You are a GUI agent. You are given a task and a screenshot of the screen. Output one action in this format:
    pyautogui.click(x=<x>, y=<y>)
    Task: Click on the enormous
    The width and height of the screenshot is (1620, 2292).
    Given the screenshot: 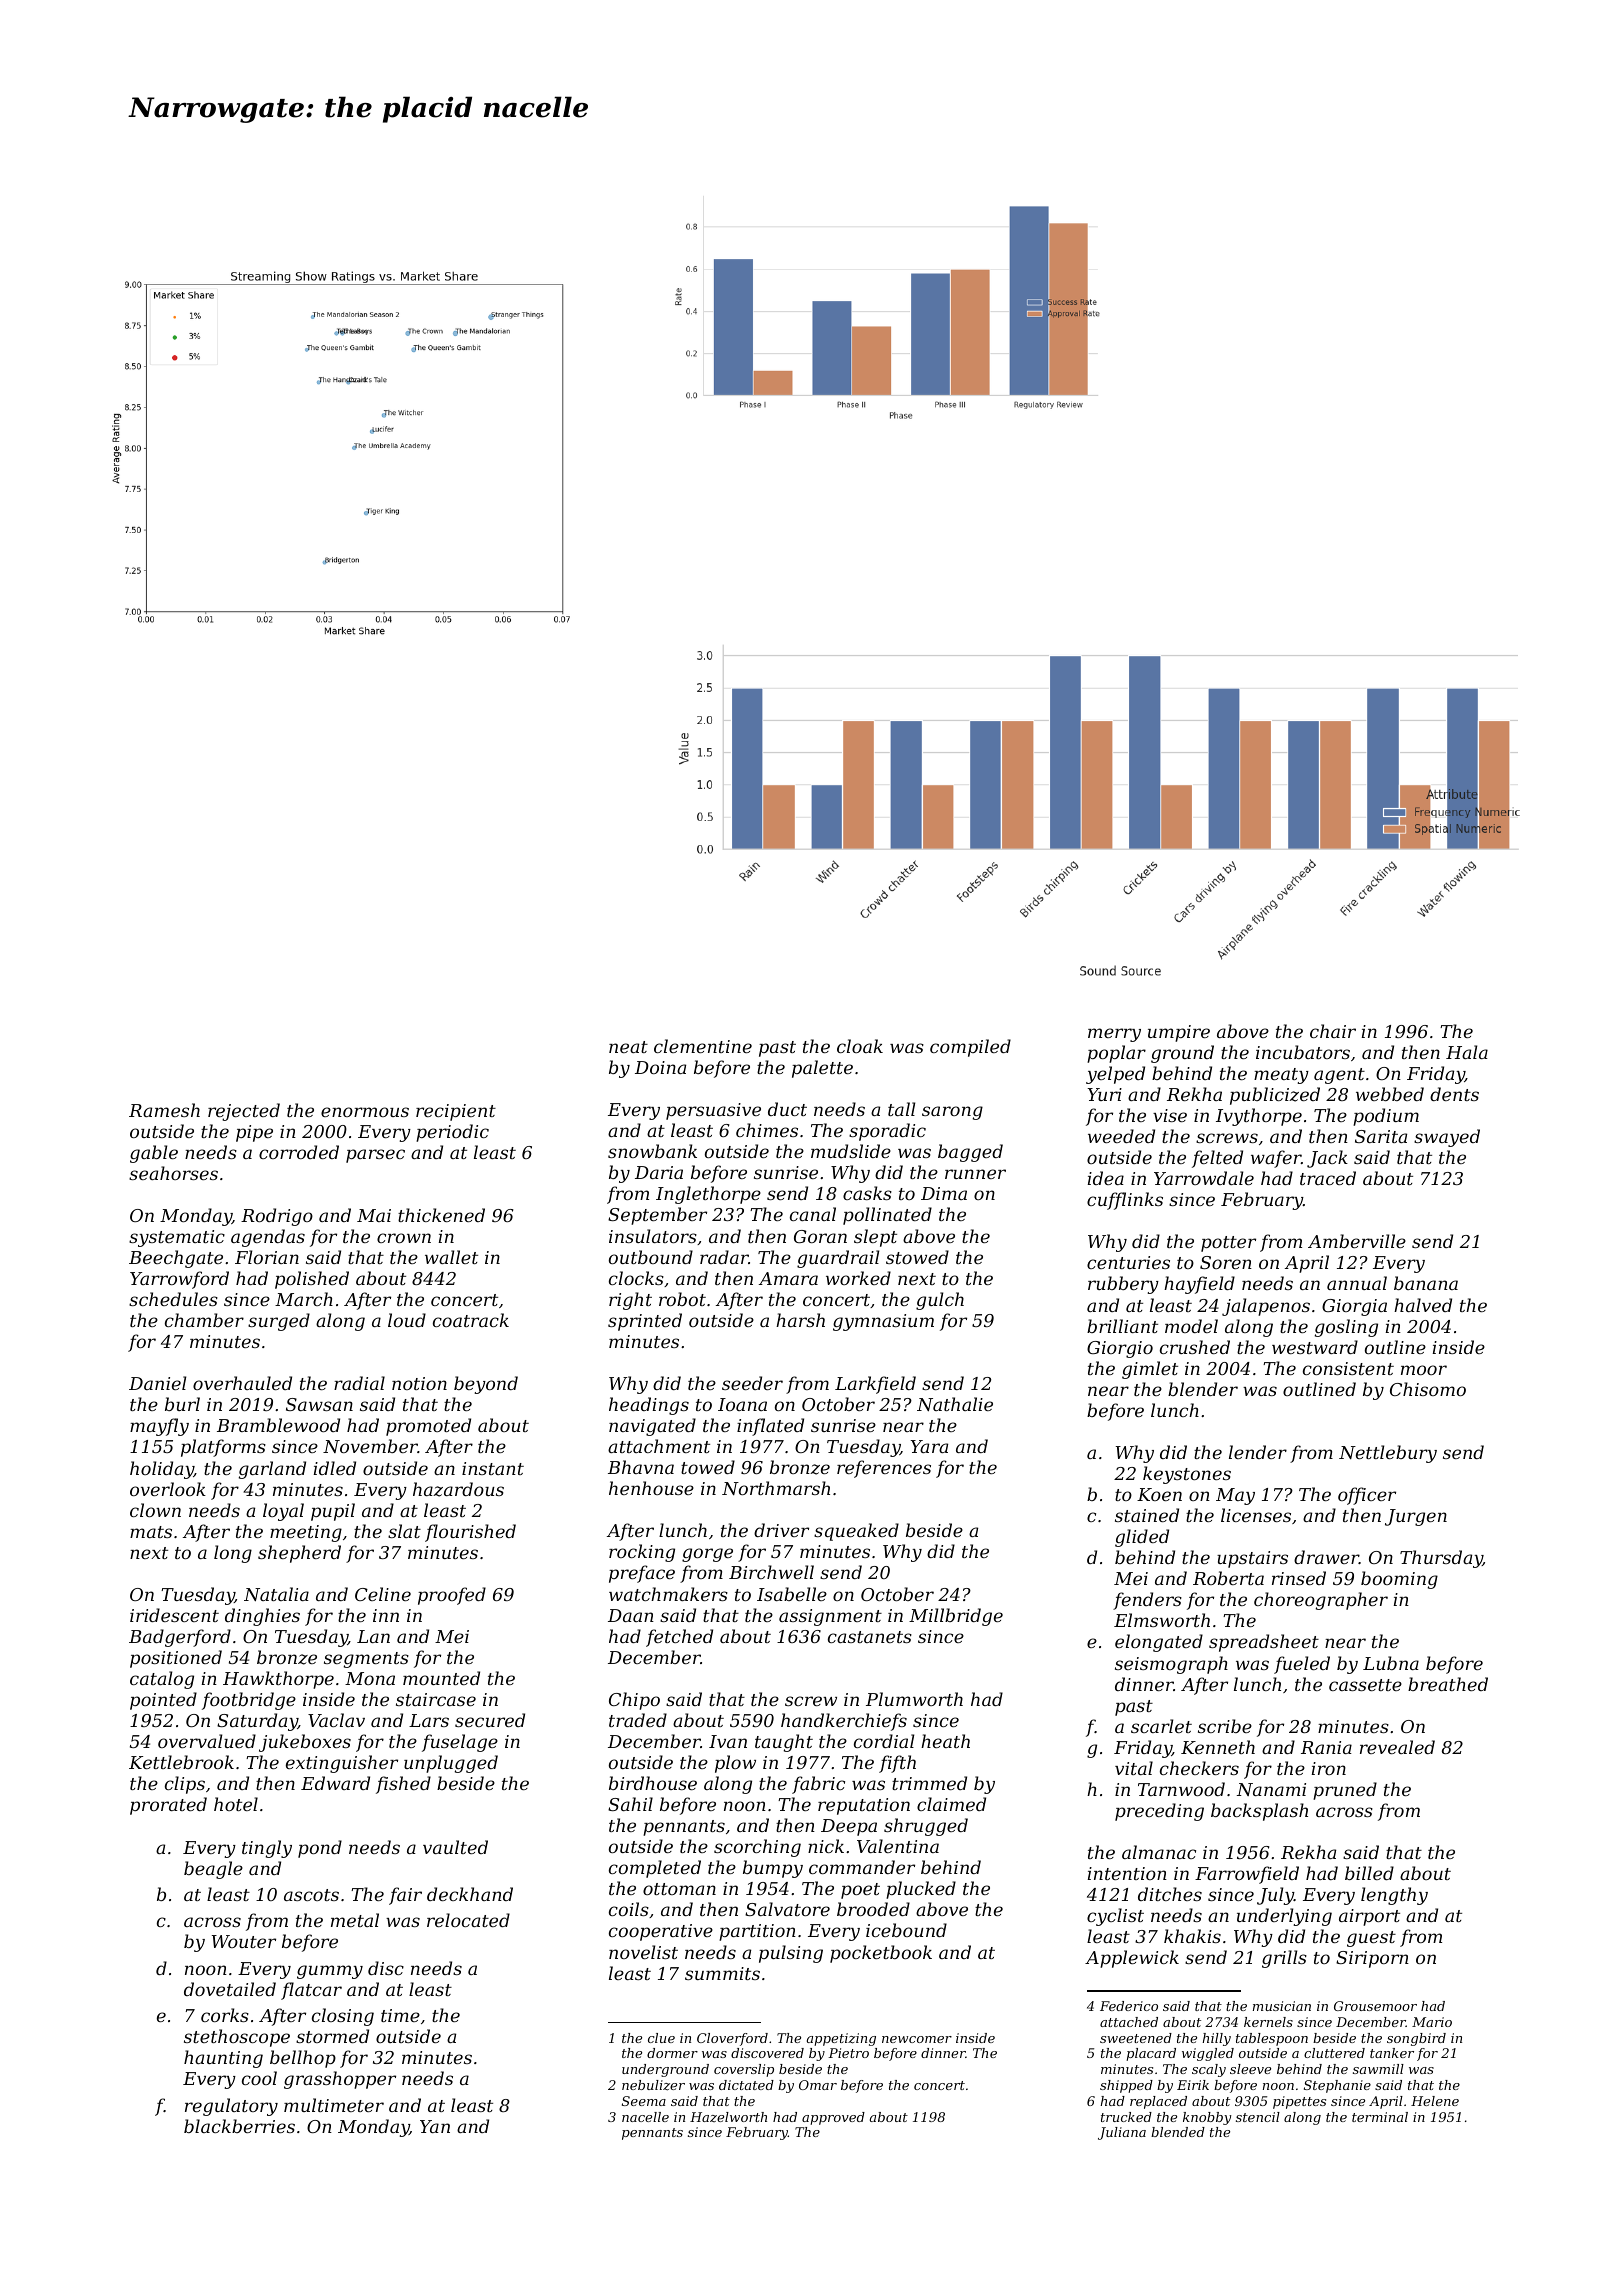 What is the action you would take?
    pyautogui.click(x=365, y=1112)
